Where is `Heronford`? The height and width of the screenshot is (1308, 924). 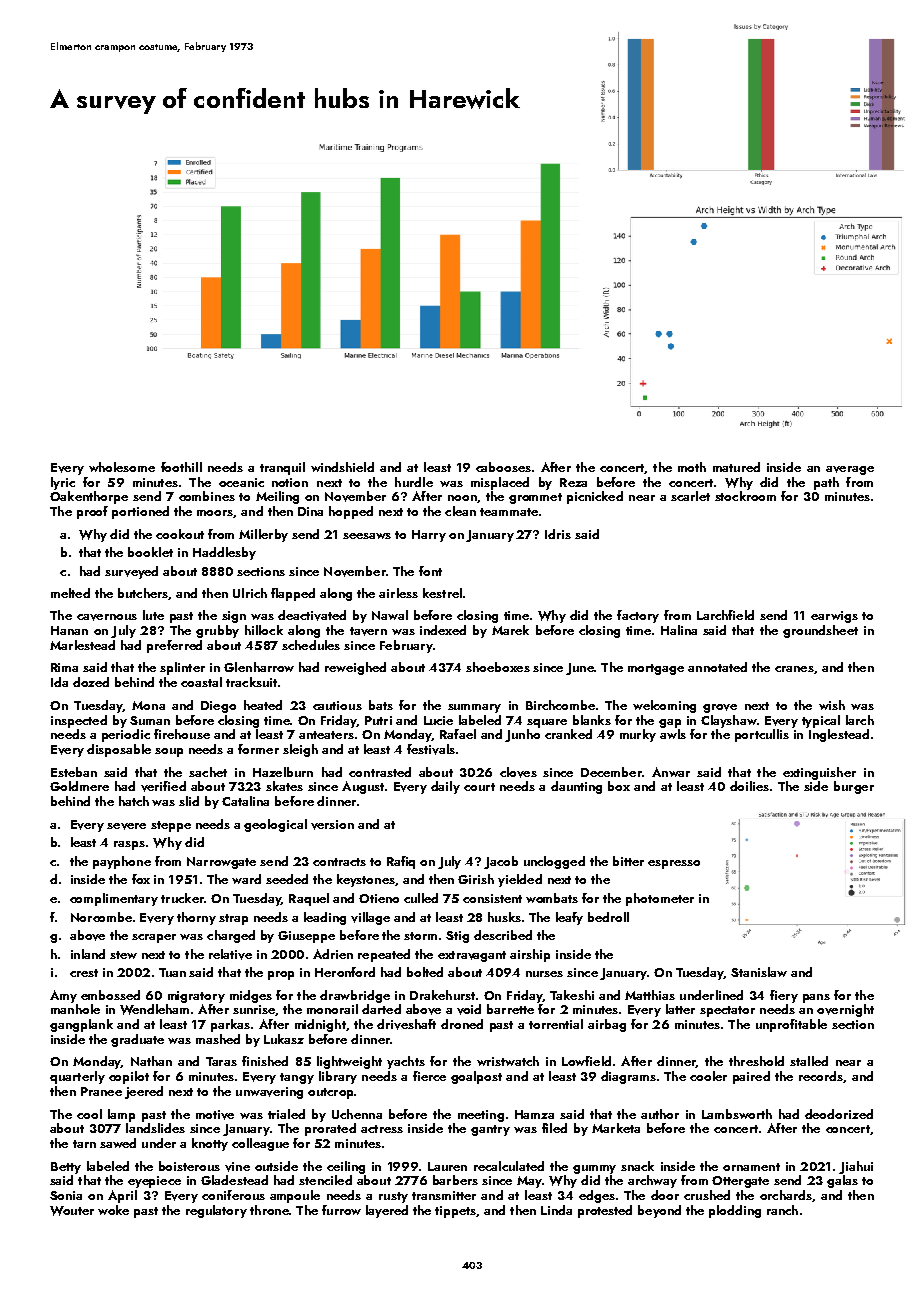 Heronford is located at coordinates (345, 972).
